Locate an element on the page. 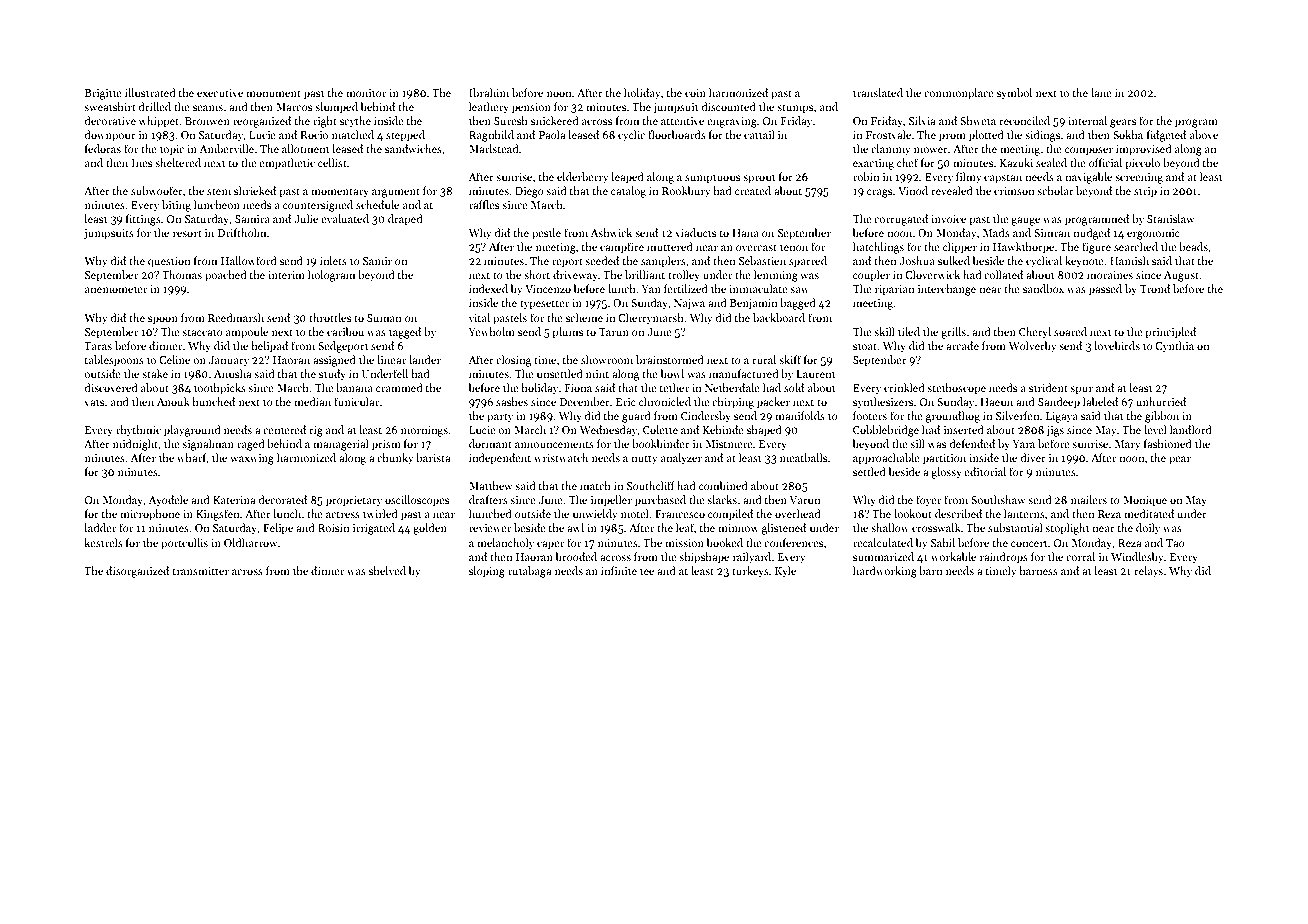  sandbox is located at coordinates (1043, 288).
